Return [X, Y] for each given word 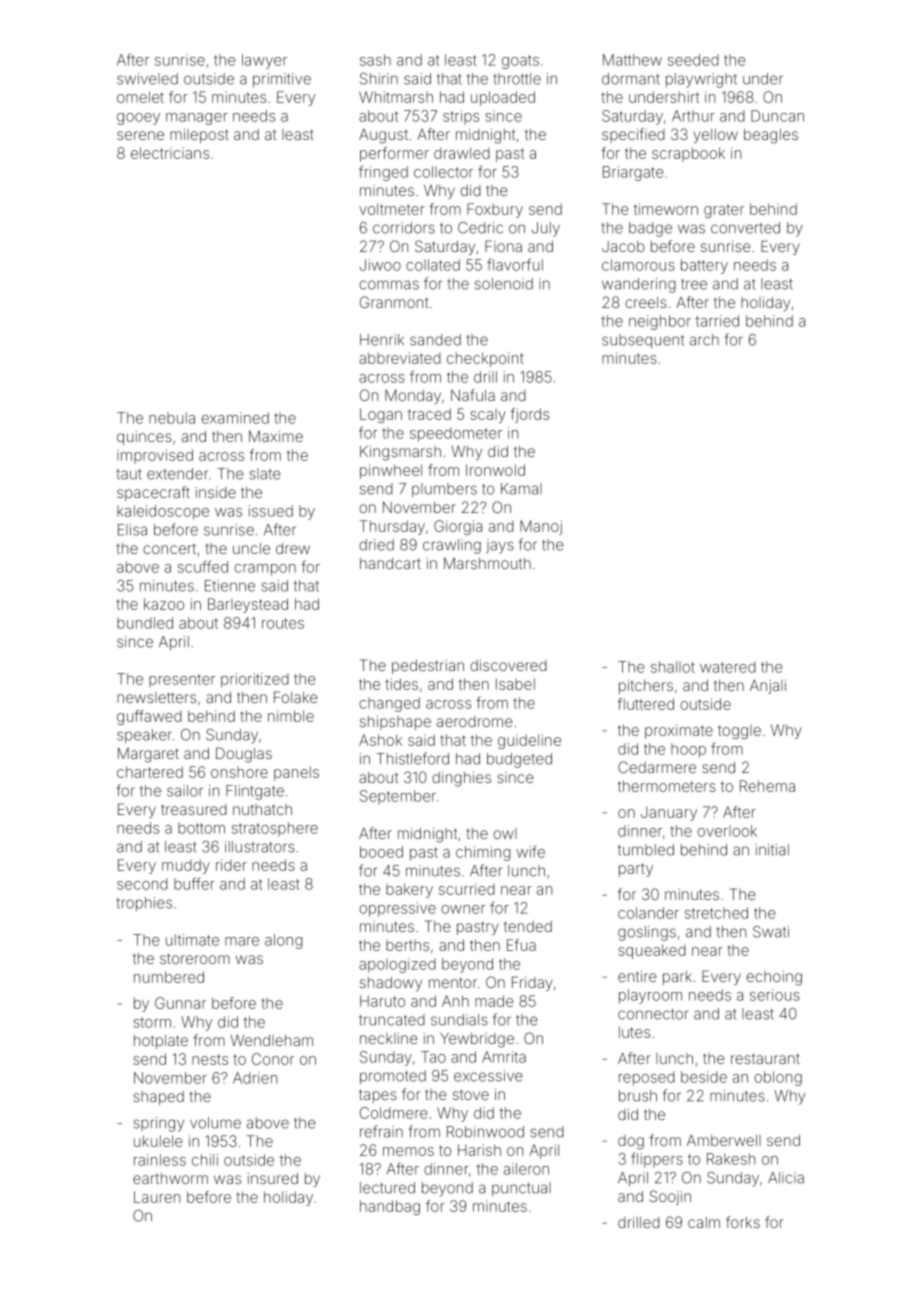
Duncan [777, 116]
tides [401, 684]
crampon [265, 570]
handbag [390, 1207]
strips [461, 117]
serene [140, 135]
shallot [673, 667]
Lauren [157, 1197]
